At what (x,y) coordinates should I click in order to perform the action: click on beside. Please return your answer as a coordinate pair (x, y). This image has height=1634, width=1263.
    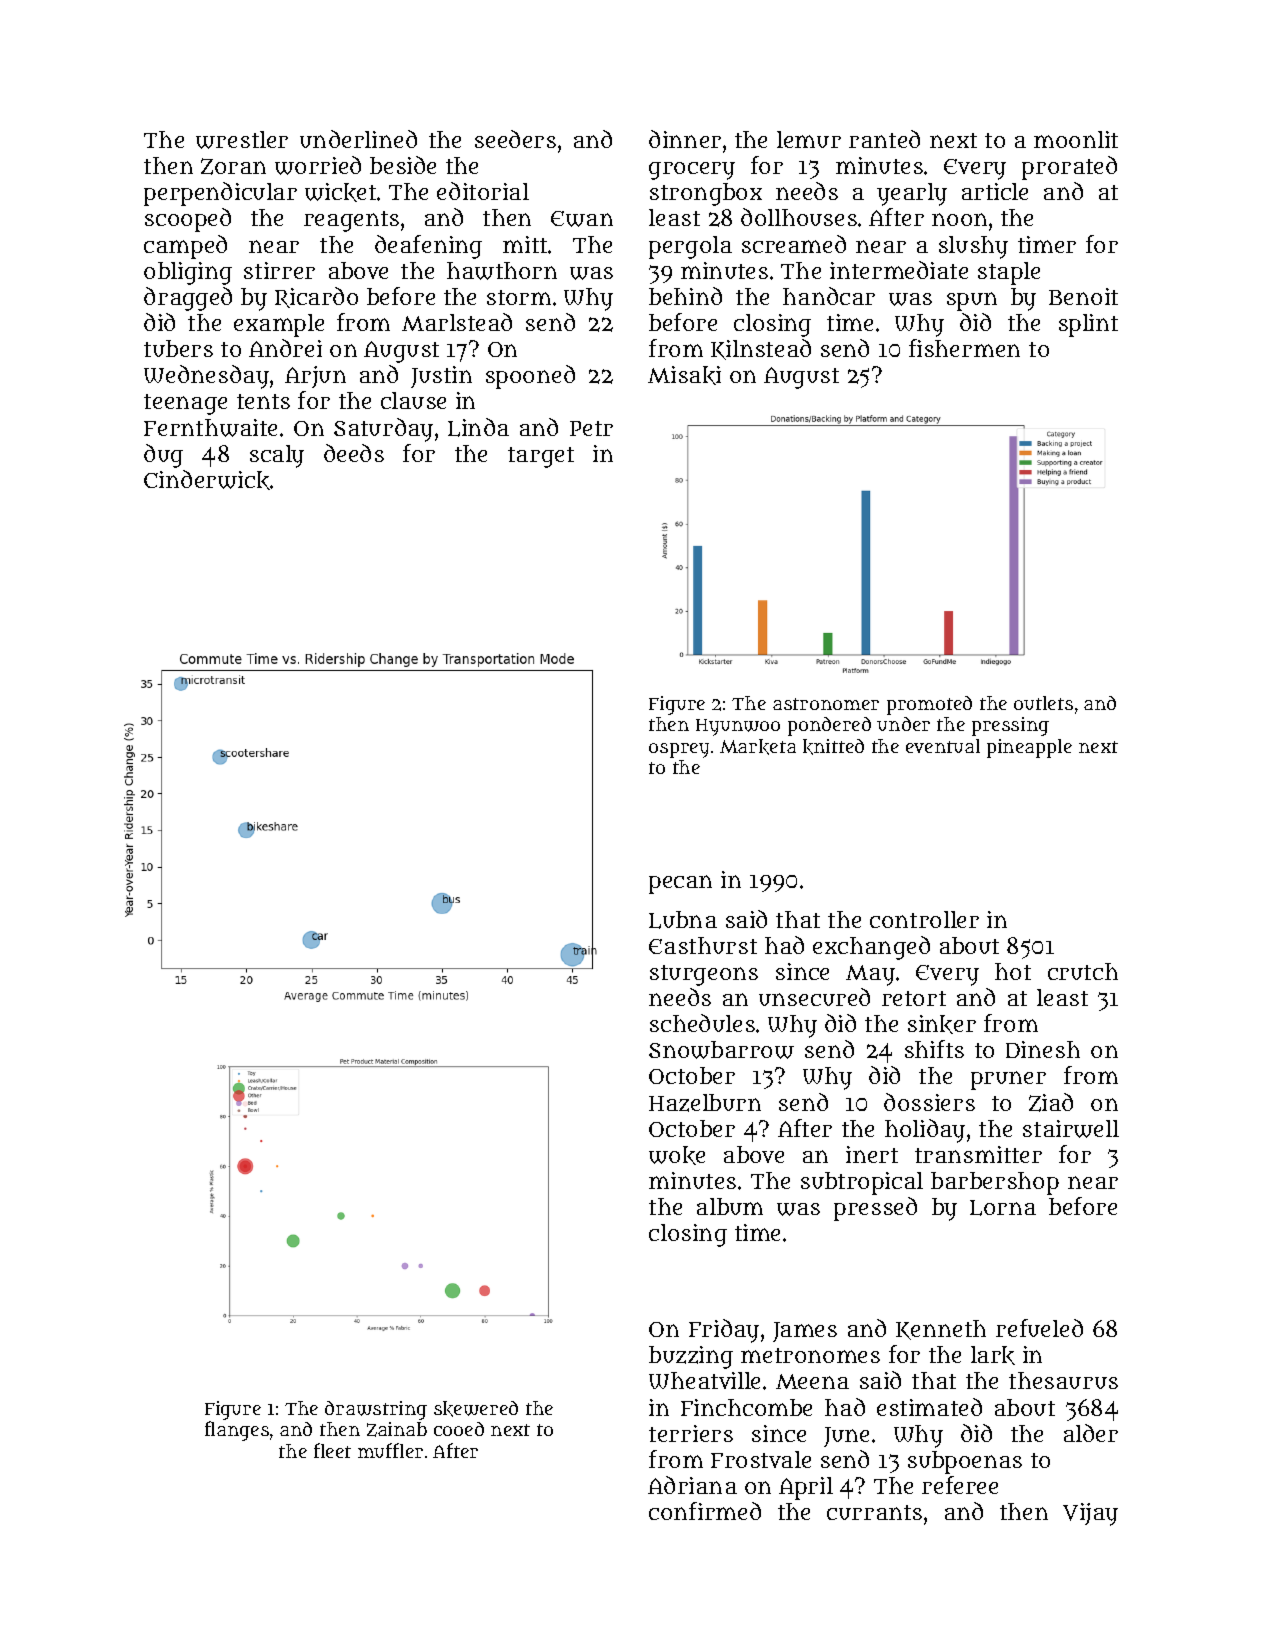
    Looking at the image, I should click on (403, 165).
